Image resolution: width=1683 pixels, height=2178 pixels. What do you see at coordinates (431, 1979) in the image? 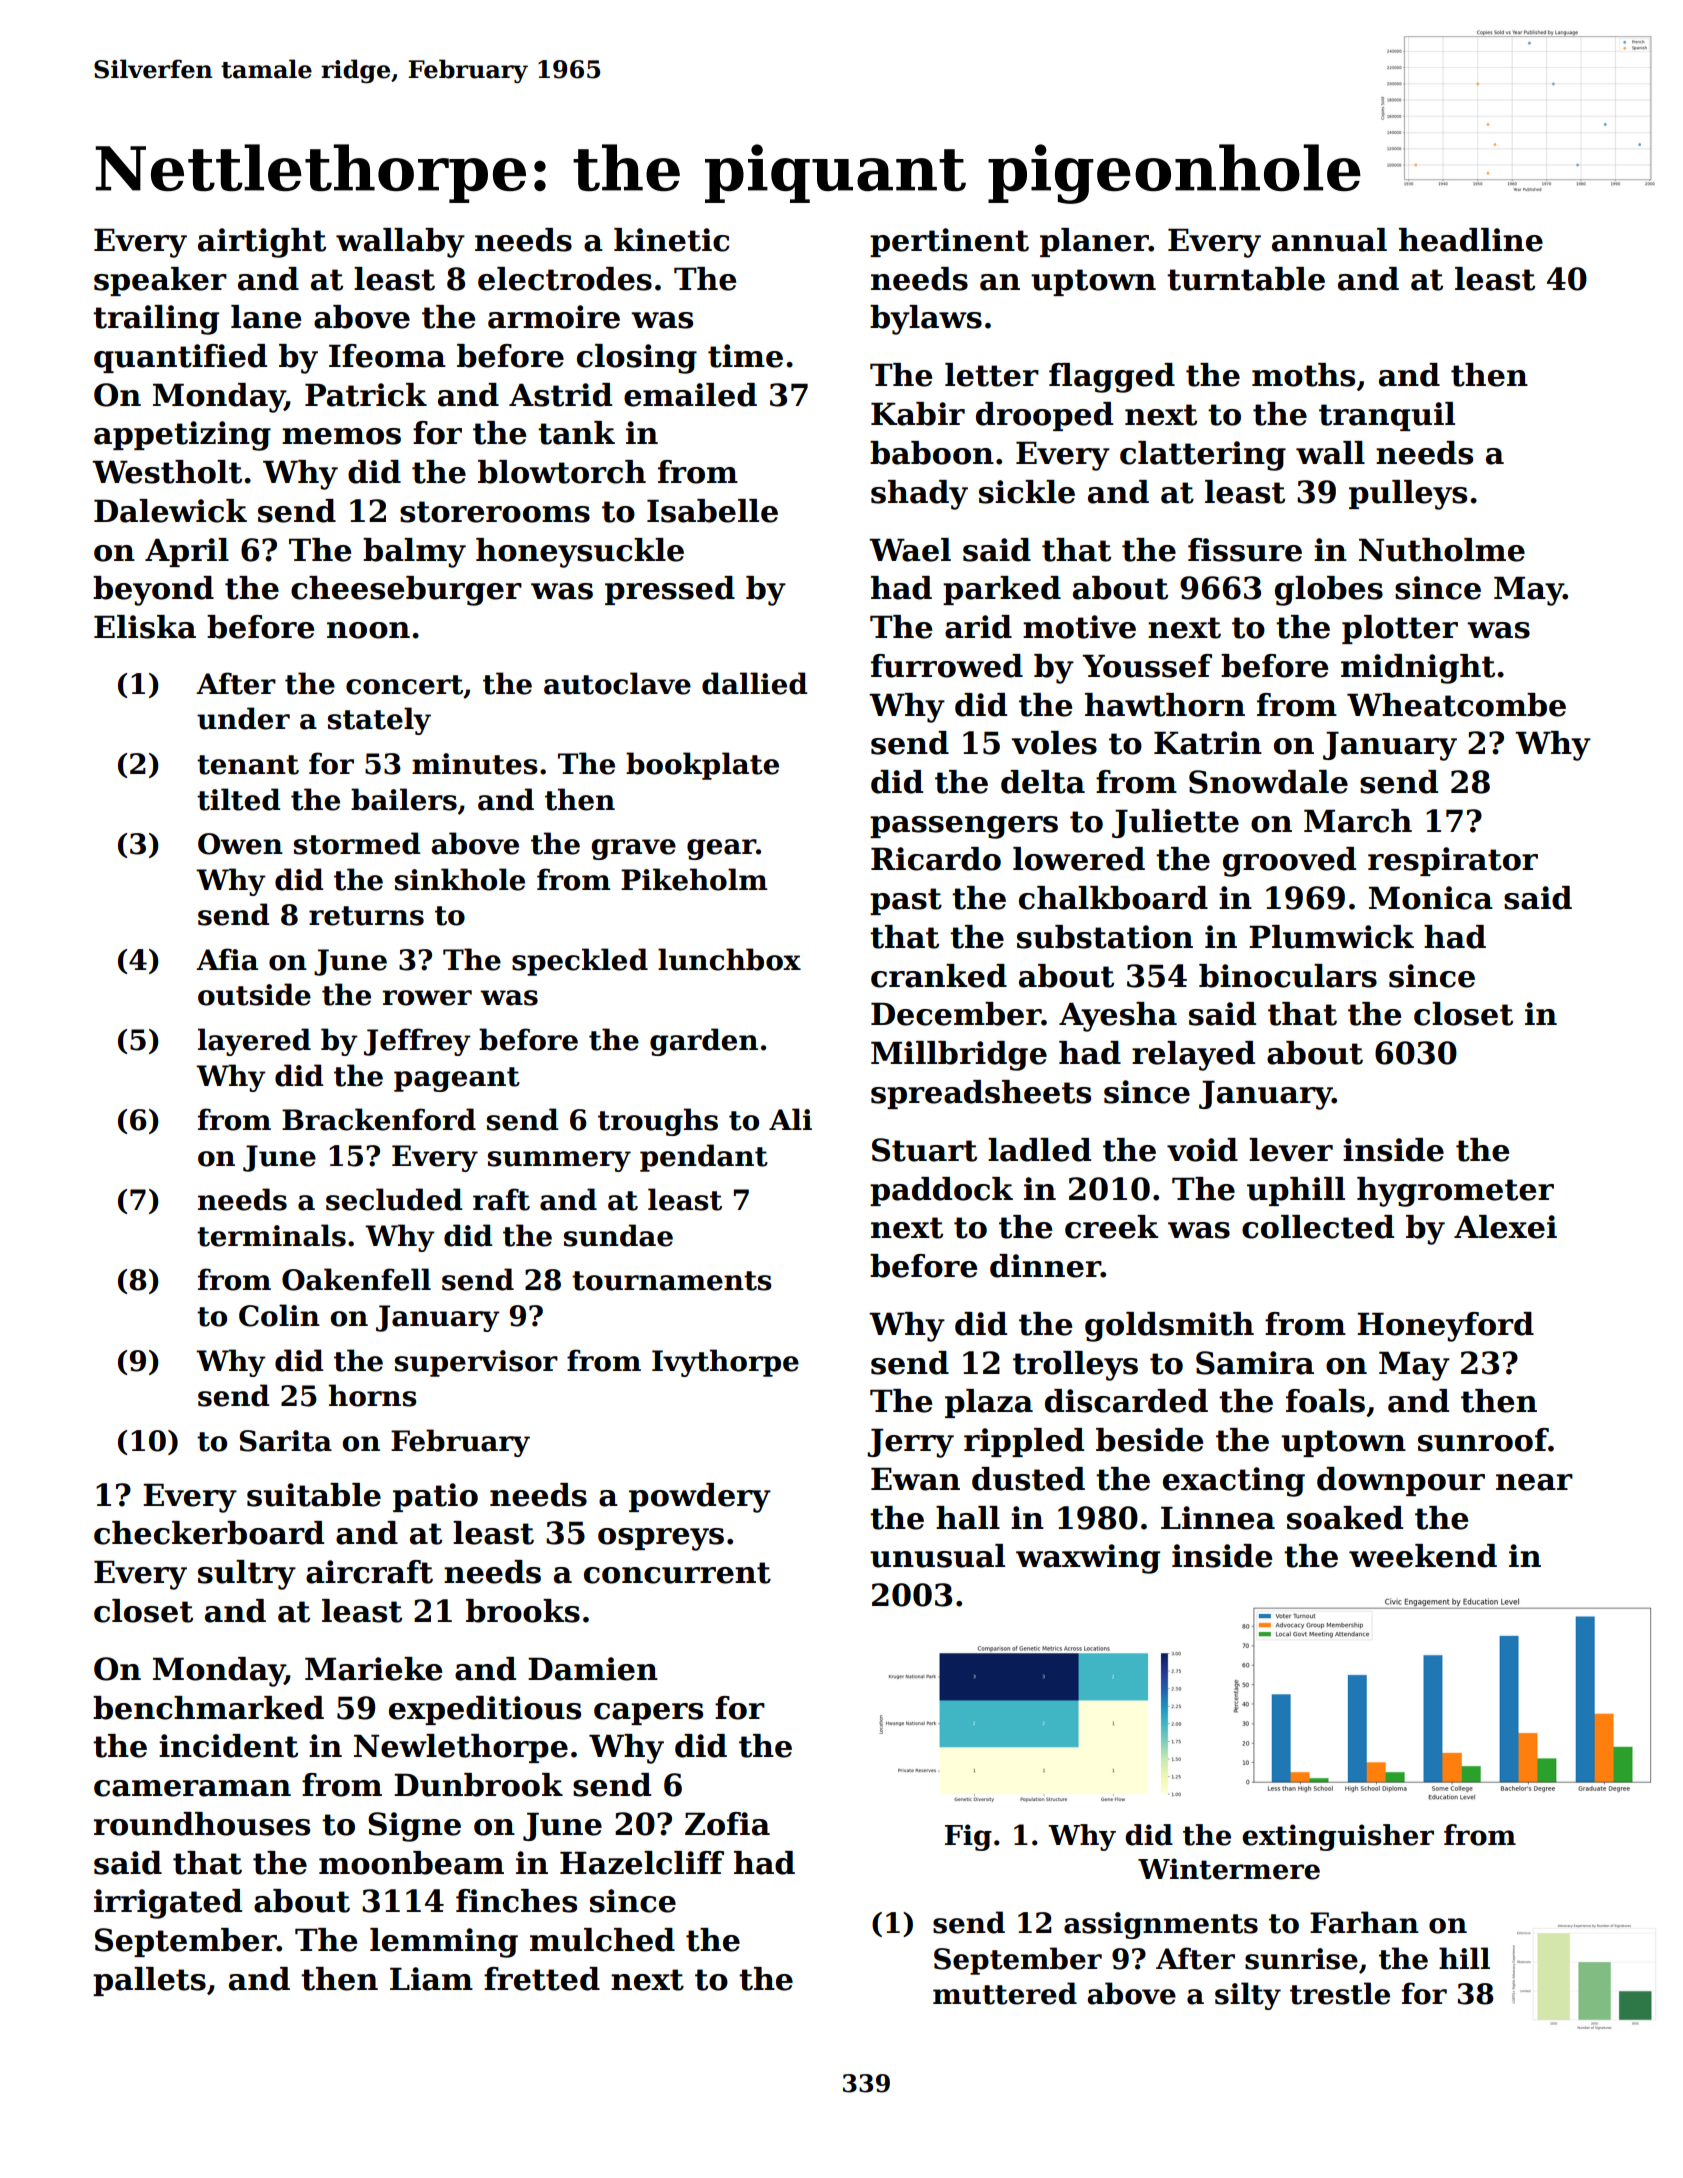
I see `Liam` at bounding box center [431, 1979].
